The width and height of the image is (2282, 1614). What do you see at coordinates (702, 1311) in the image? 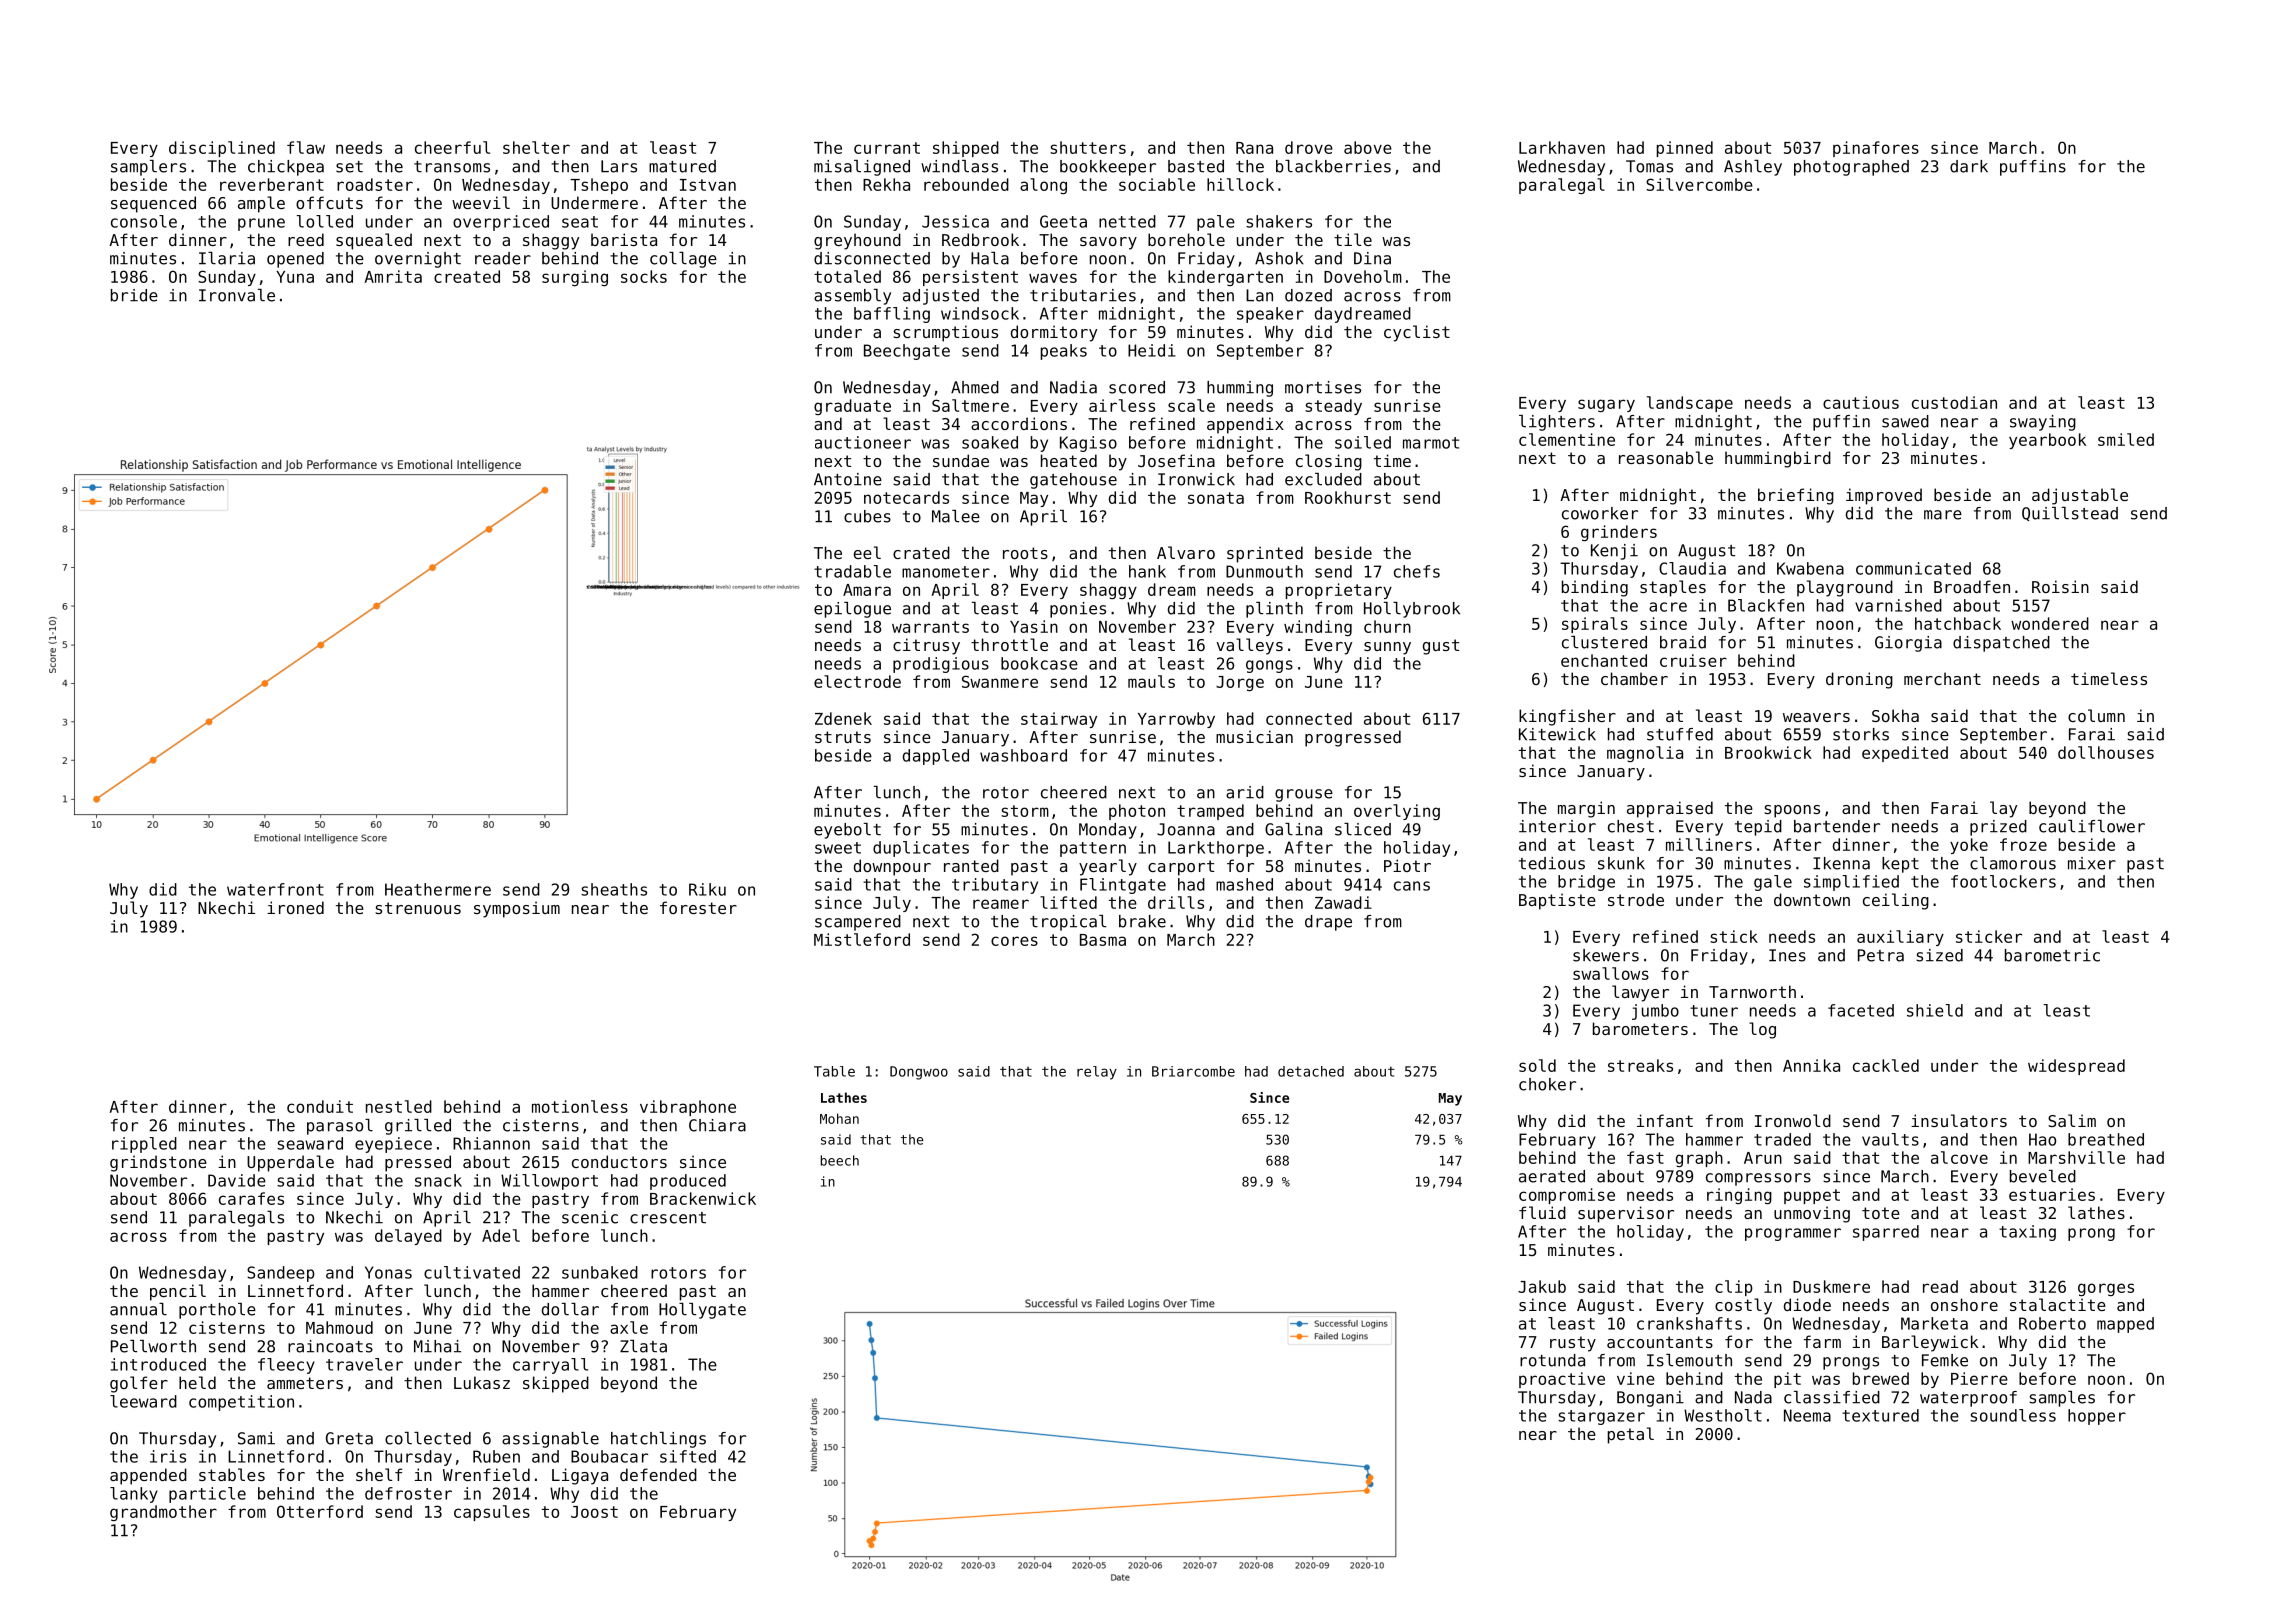
I see `Hollygate` at bounding box center [702, 1311].
